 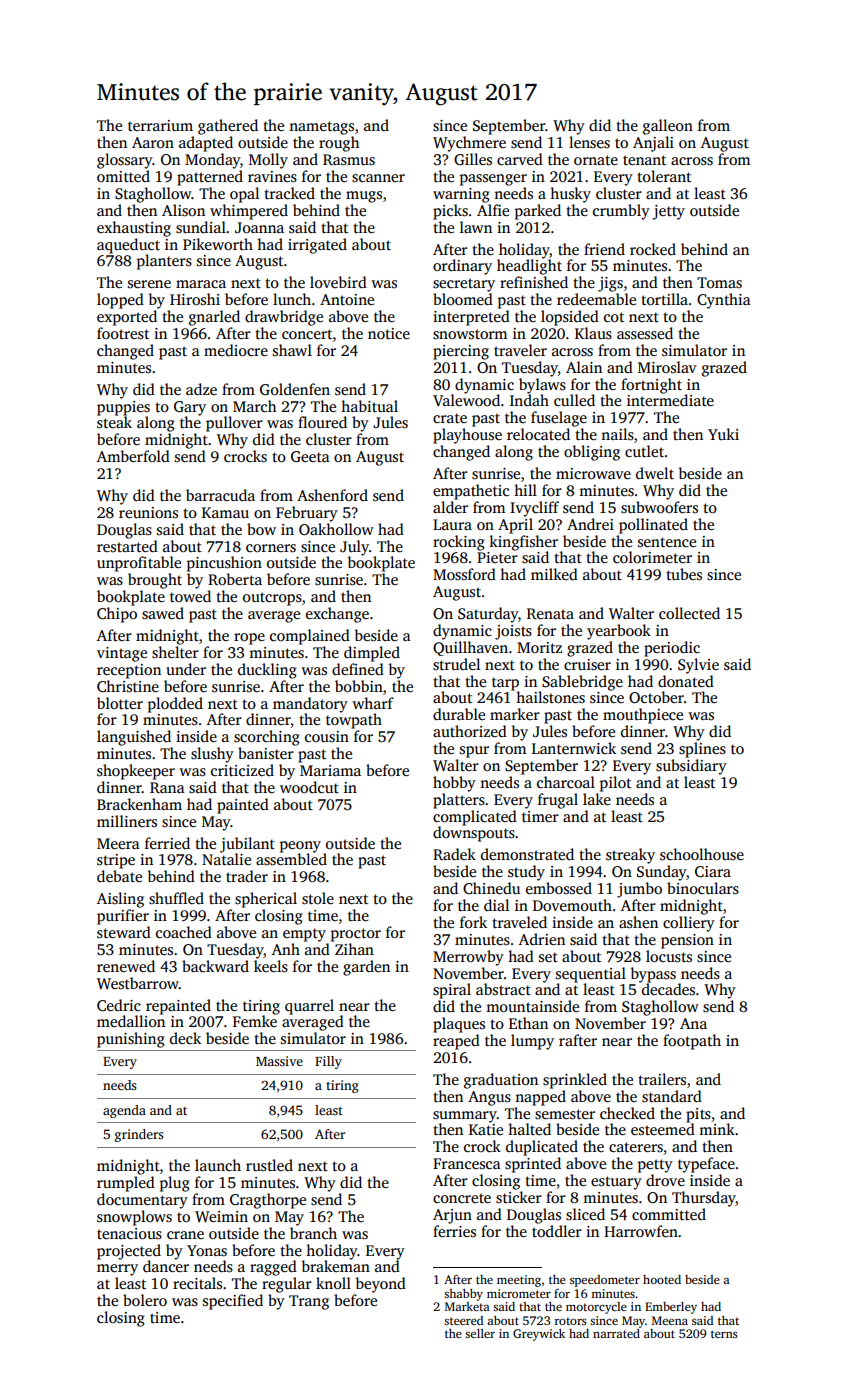 I want to click on Miroslav, so click(x=667, y=367).
